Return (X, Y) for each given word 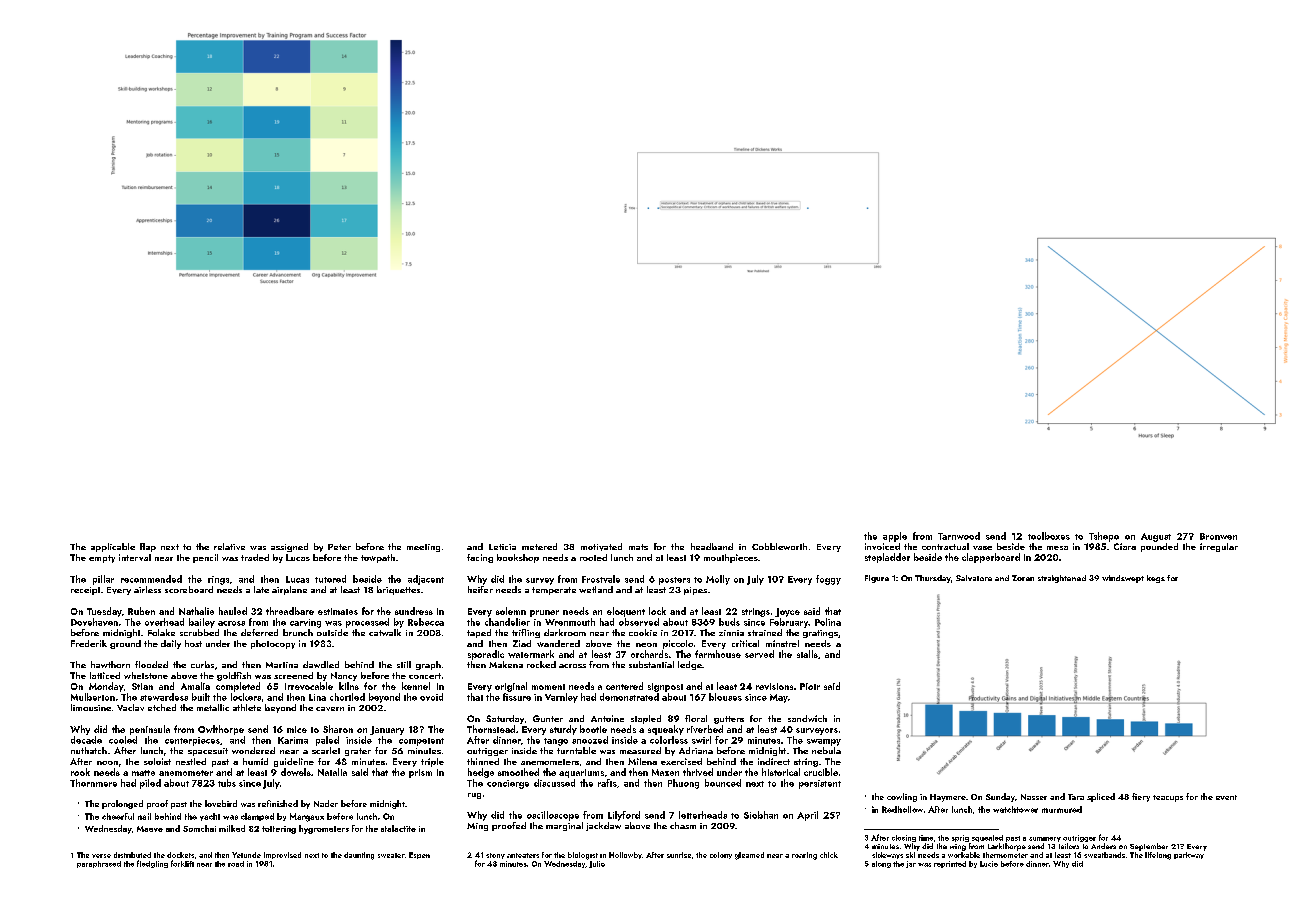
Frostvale (601, 579)
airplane (289, 590)
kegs (1156, 579)
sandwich (807, 718)
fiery (1141, 797)
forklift (182, 863)
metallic (213, 707)
